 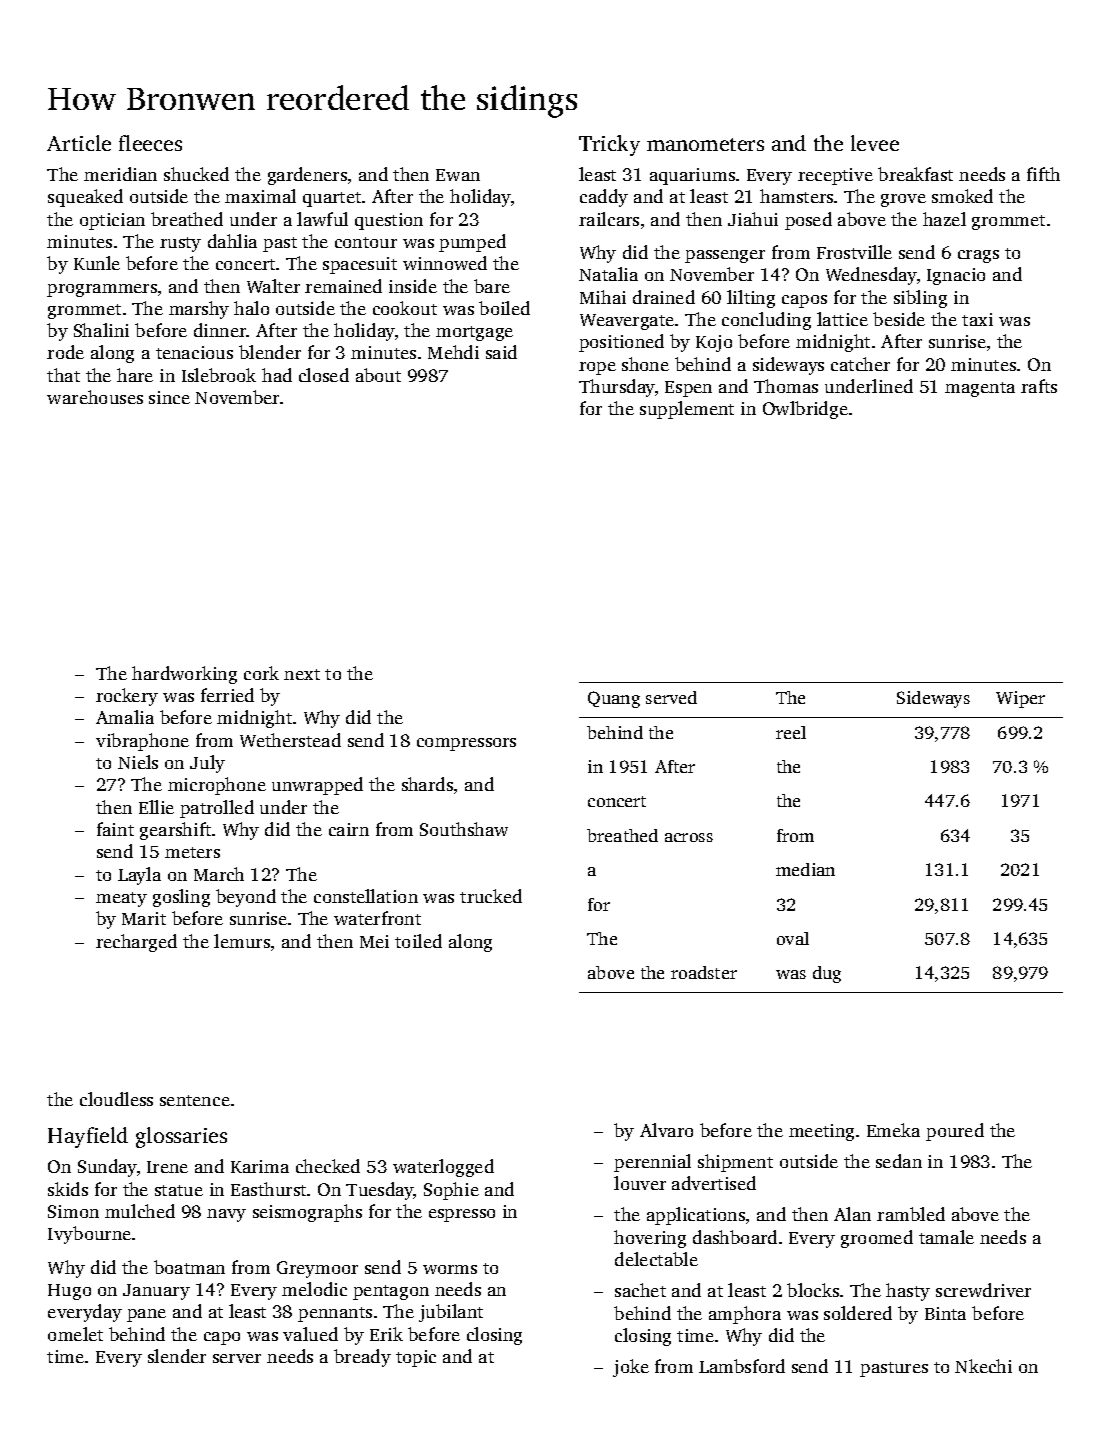 I want to click on railcars, so click(x=609, y=219).
